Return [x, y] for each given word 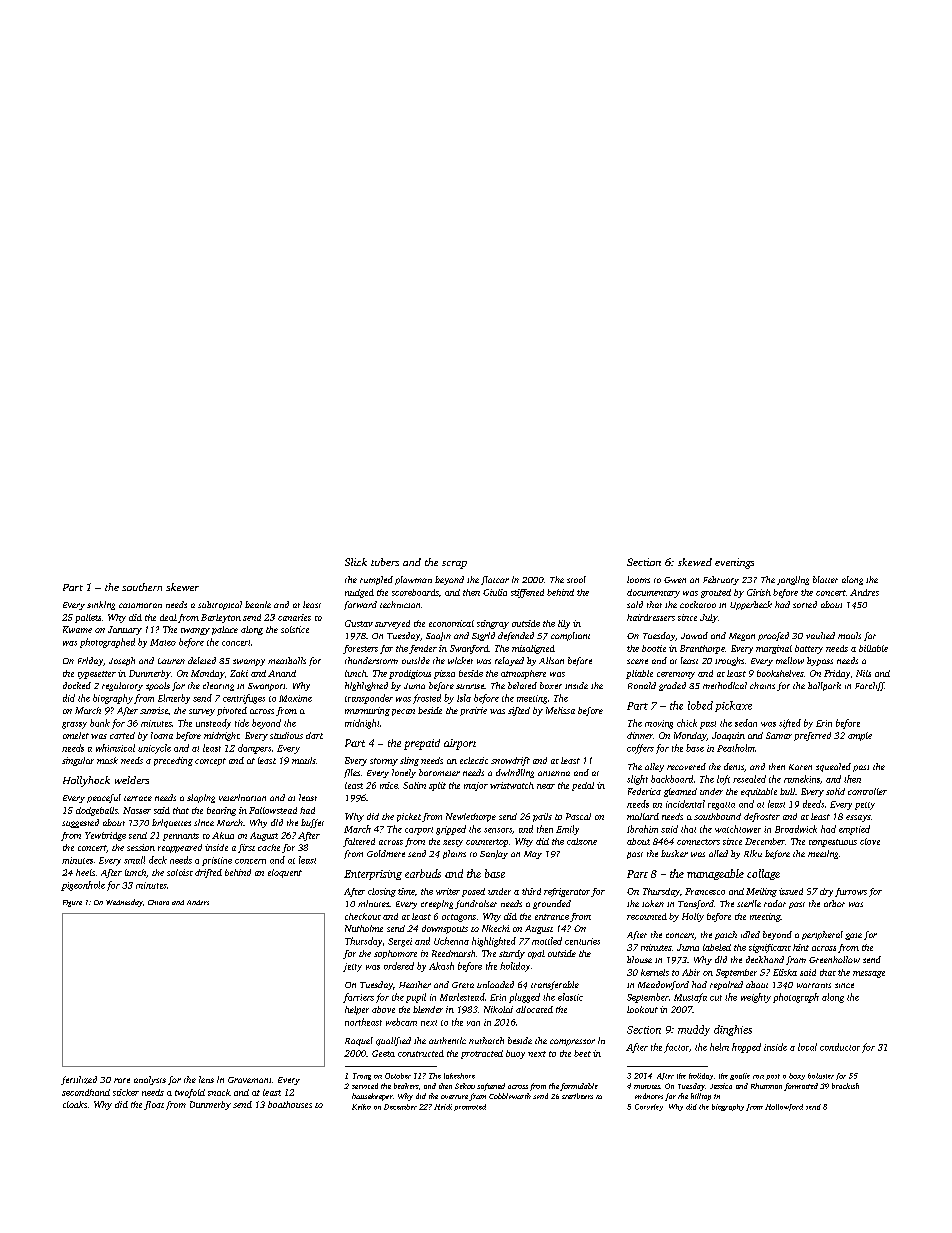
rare [122, 1080]
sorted [805, 604]
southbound [717, 816]
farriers [358, 998]
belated [522, 685]
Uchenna [451, 941]
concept [210, 762]
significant [770, 948]
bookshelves [780, 673]
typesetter [97, 675]
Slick [356, 562]
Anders [198, 902]
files [352, 773]
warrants [814, 985]
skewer [182, 587]
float [154, 1105]
